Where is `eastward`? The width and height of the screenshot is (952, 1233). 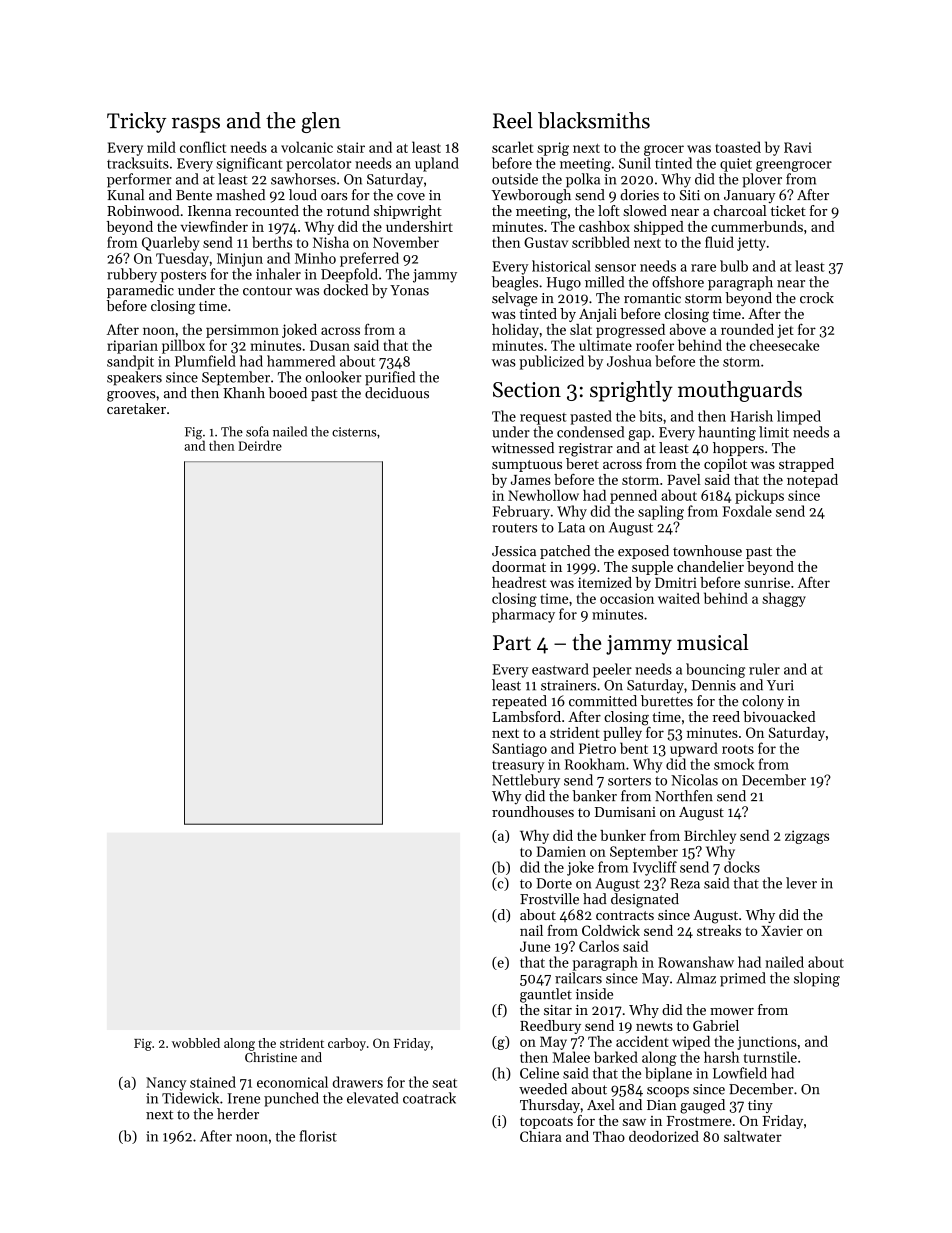
eastward is located at coordinates (560, 669).
